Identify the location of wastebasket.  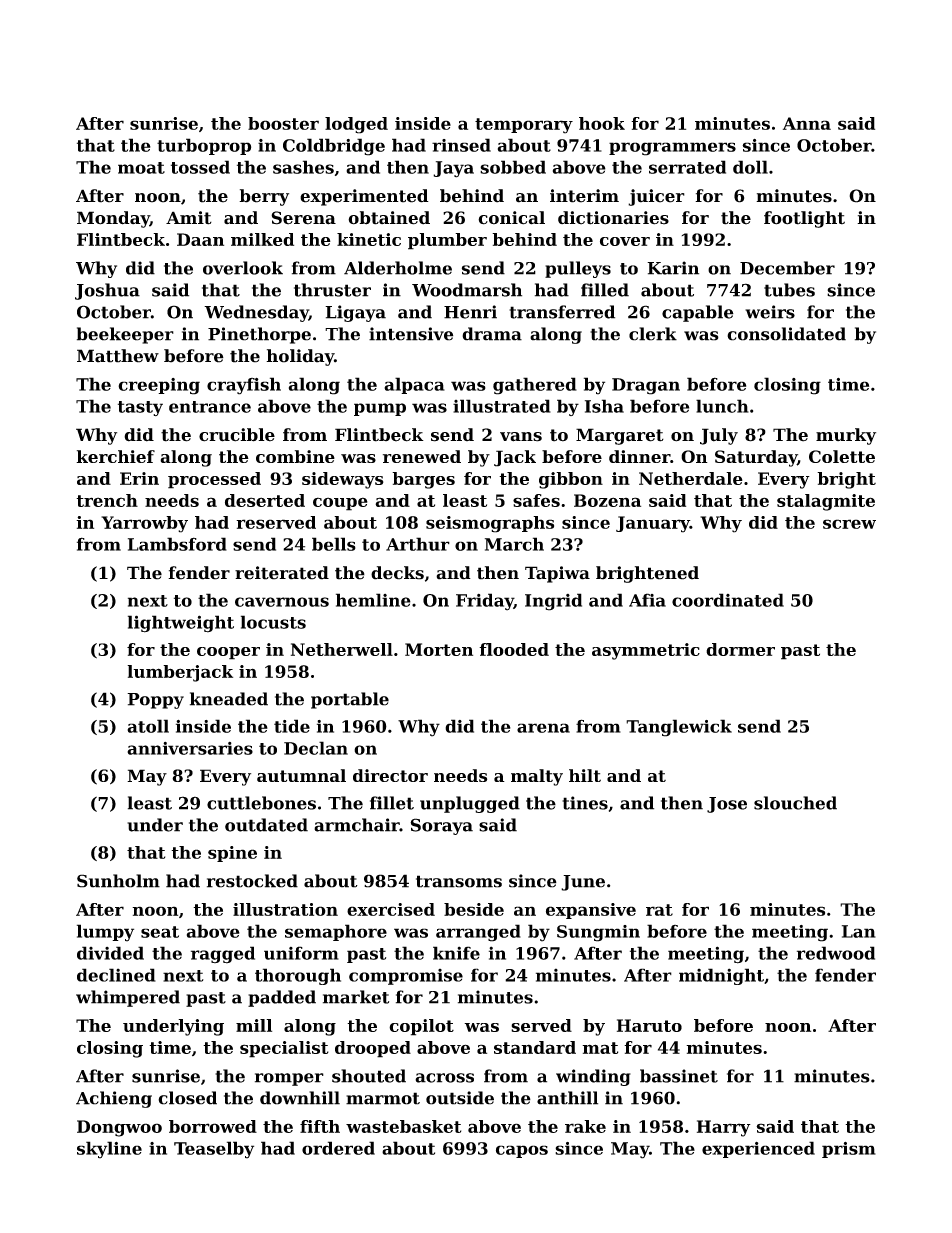
(403, 1126).
